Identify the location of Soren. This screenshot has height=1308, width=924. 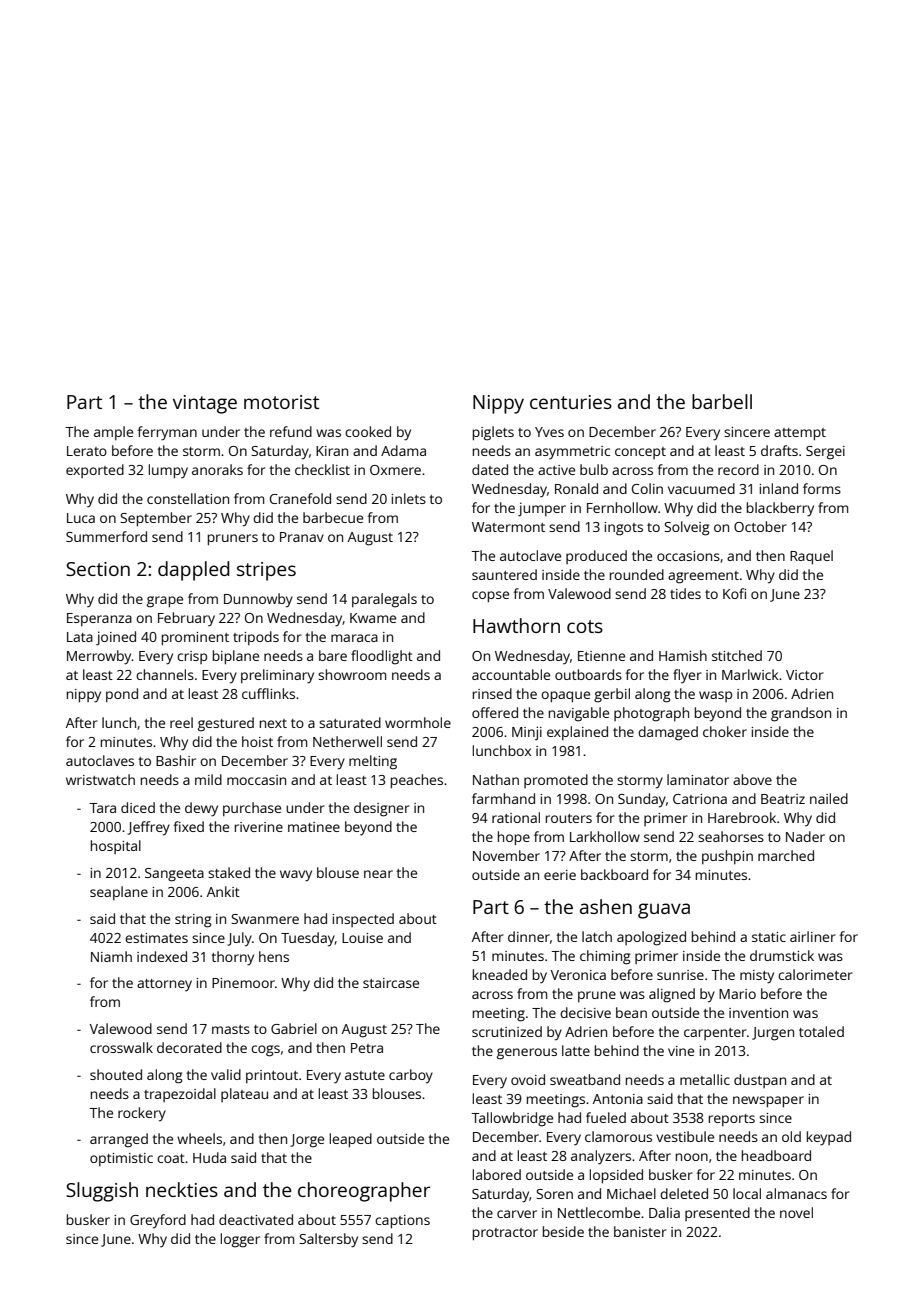
(554, 1194).
